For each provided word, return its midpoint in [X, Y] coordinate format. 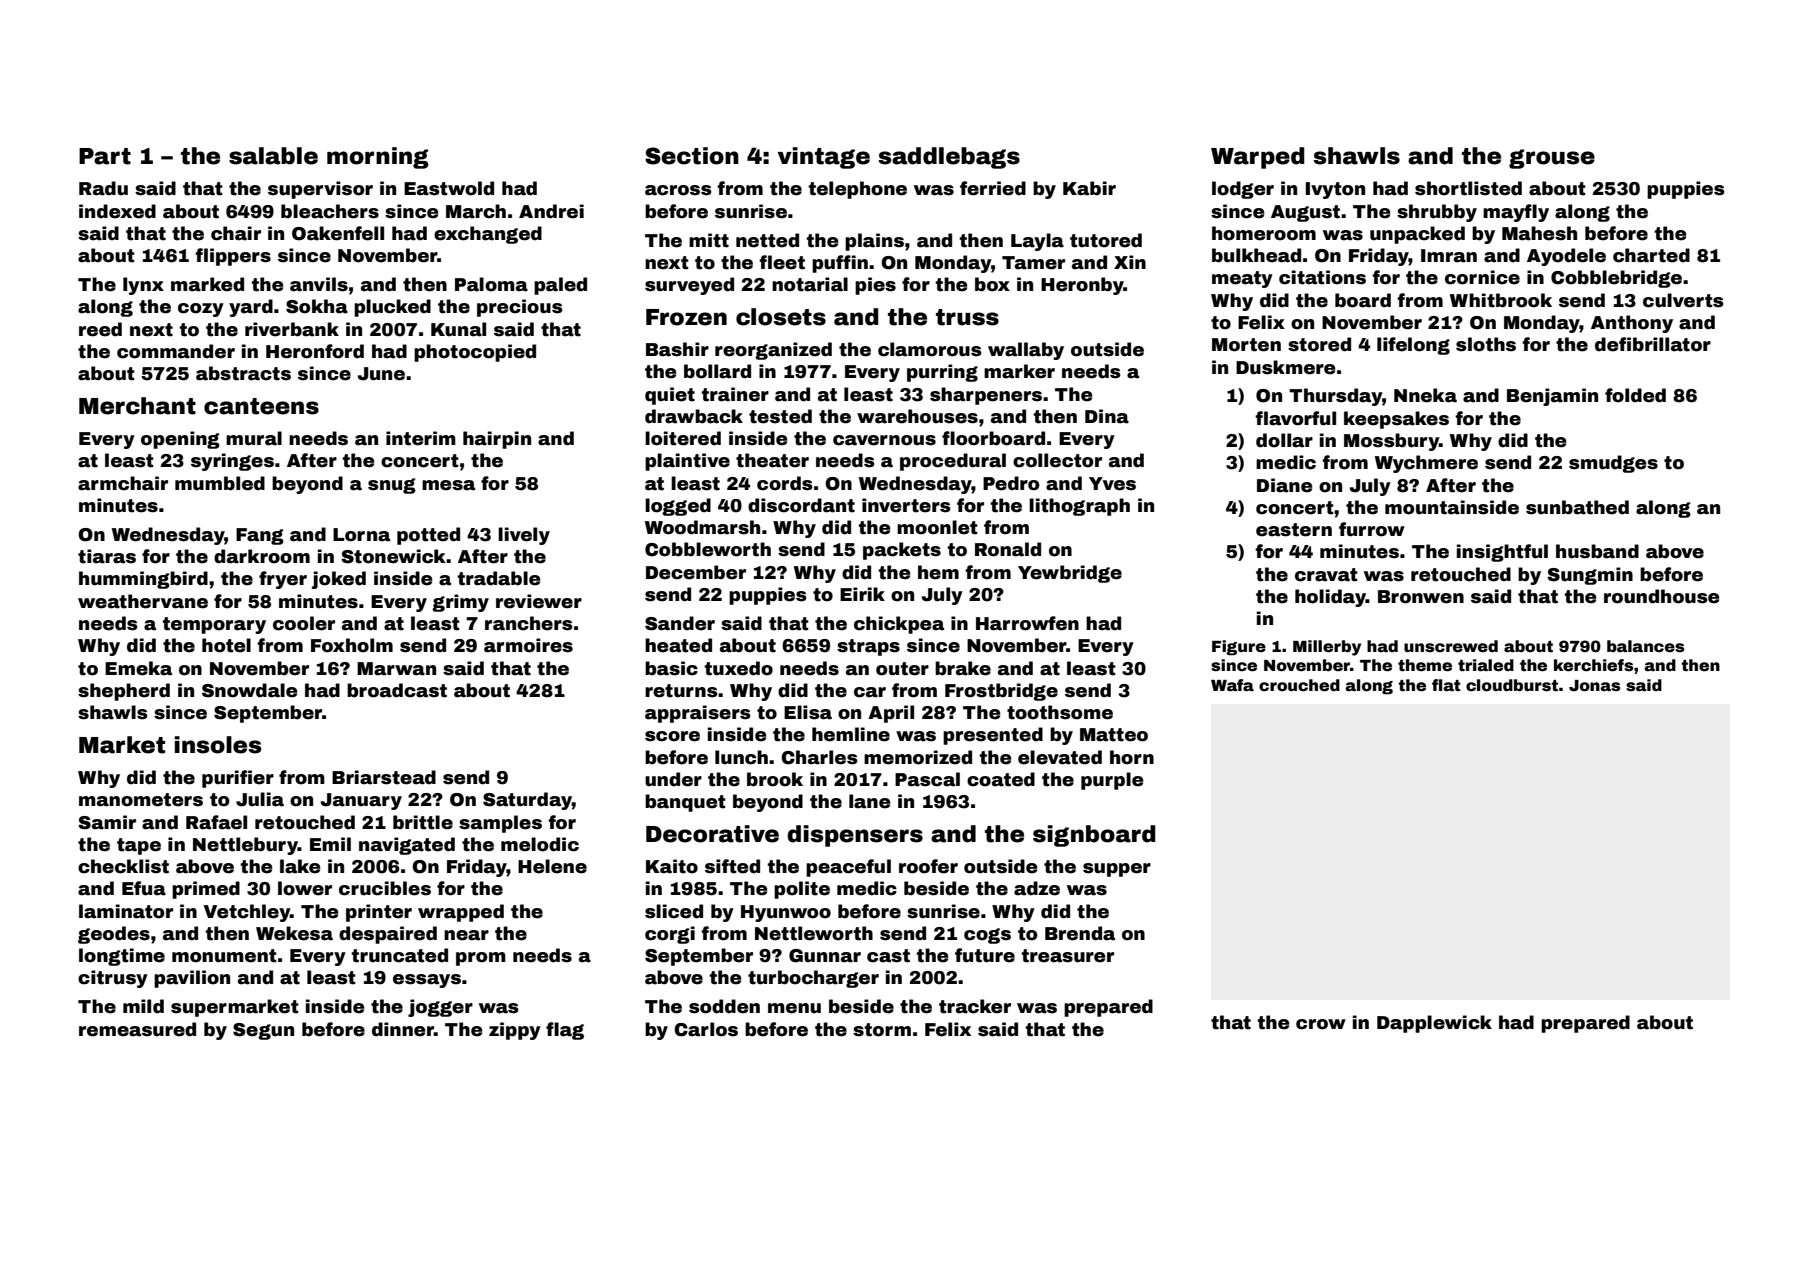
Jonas [1594, 686]
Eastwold [449, 188]
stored [1319, 344]
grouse [1552, 159]
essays [427, 981]
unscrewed [1451, 646]
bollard [717, 371]
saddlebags [949, 158]
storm [882, 1030]
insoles [218, 745]
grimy [460, 603]
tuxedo [738, 668]
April [891, 714]
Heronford [315, 351]
